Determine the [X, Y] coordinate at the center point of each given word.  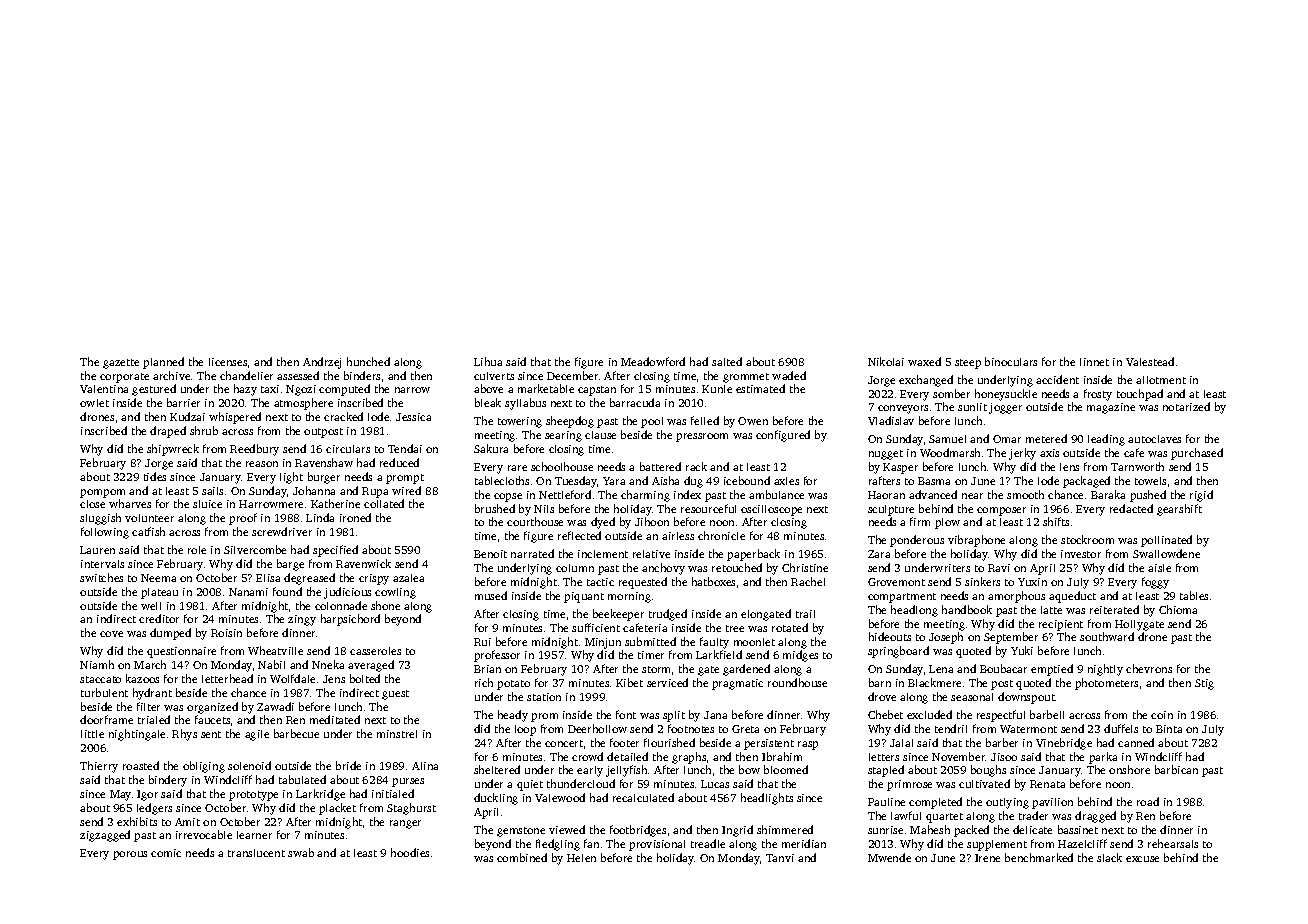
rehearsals [1173, 843]
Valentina [104, 389]
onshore [1129, 769]
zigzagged [105, 836]
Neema [158, 578]
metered [1046, 438]
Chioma [1178, 609]
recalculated [643, 797]
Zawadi [275, 706]
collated [384, 503]
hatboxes [713, 581]
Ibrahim [782, 756]
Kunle [717, 389]
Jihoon [652, 521]
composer [1001, 511]
